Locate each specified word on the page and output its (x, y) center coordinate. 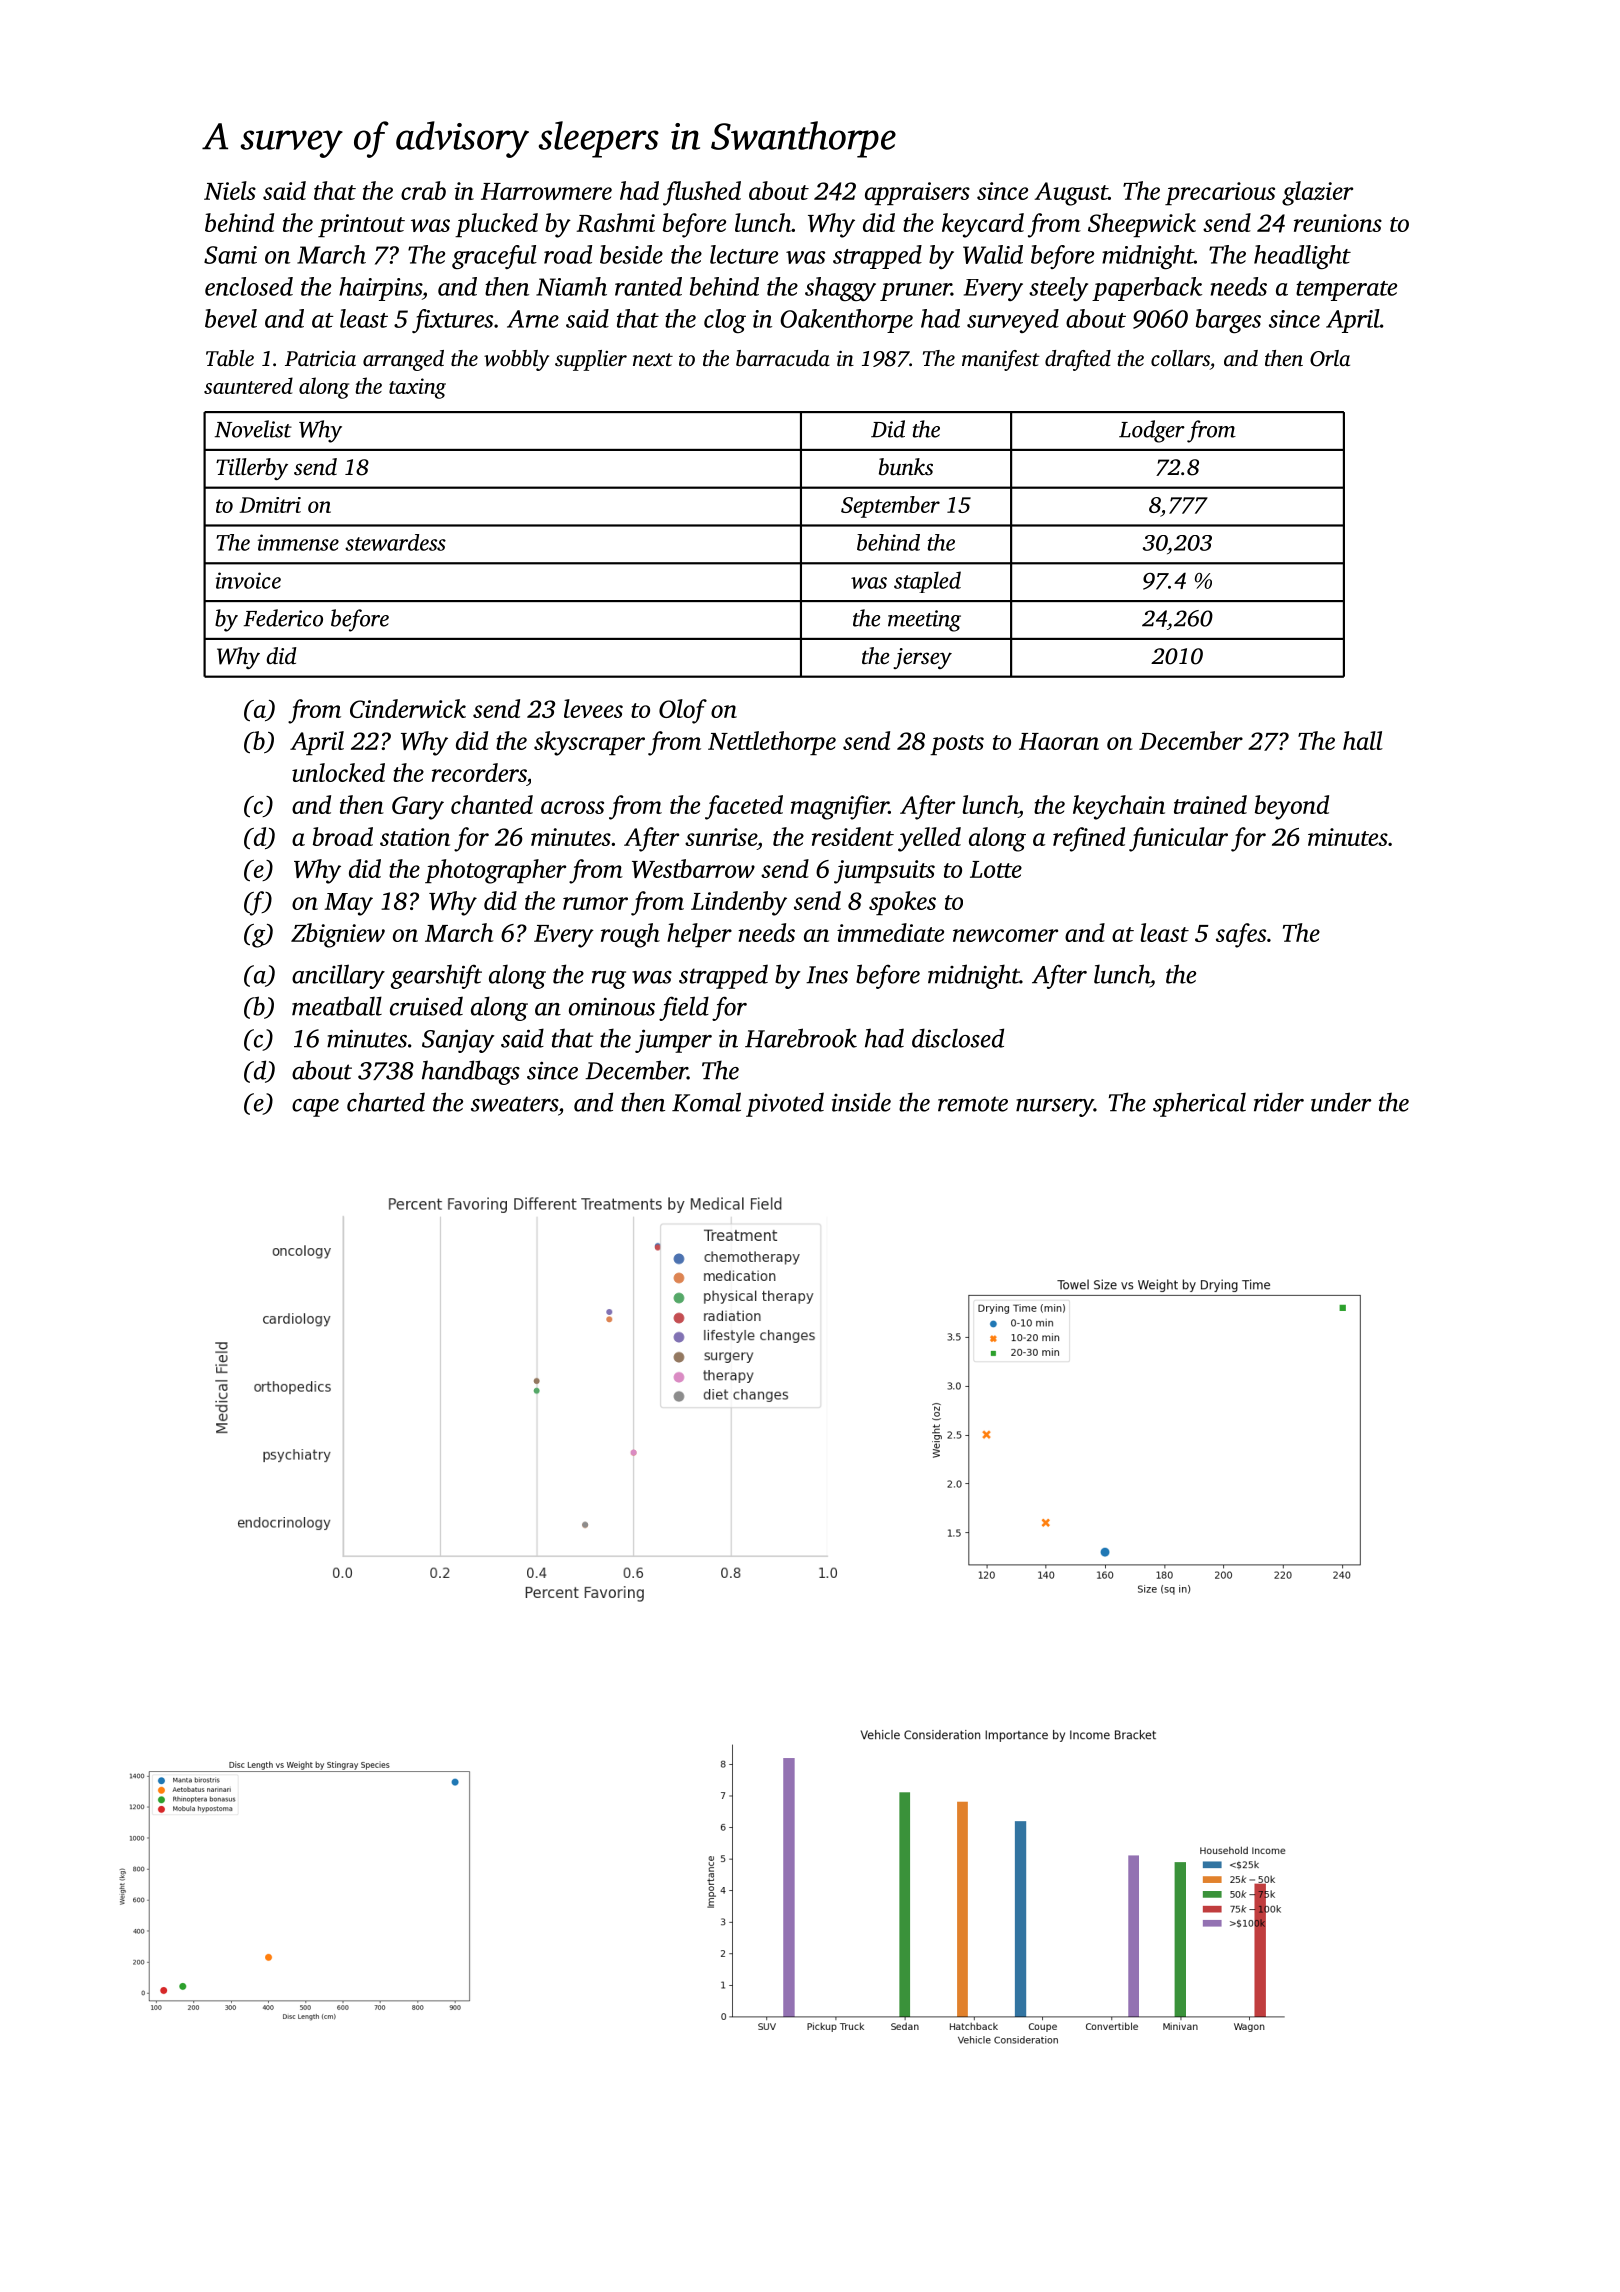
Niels (230, 190)
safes (1241, 935)
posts (957, 745)
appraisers (917, 193)
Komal (706, 1102)
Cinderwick (408, 708)
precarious (1220, 193)
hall (1363, 740)
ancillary (338, 976)
